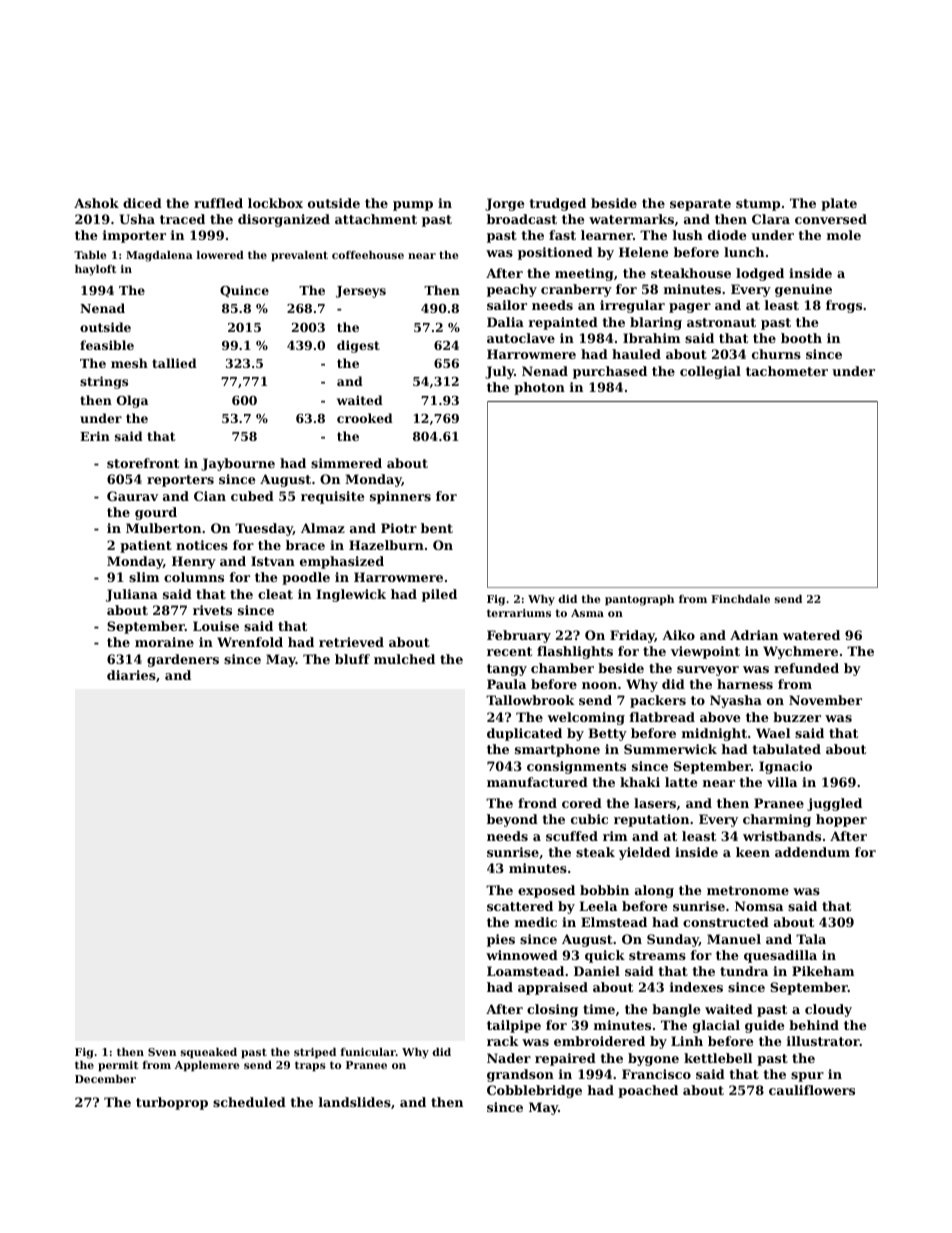  What do you see at coordinates (244, 291) in the screenshot?
I see `Quince` at bounding box center [244, 291].
